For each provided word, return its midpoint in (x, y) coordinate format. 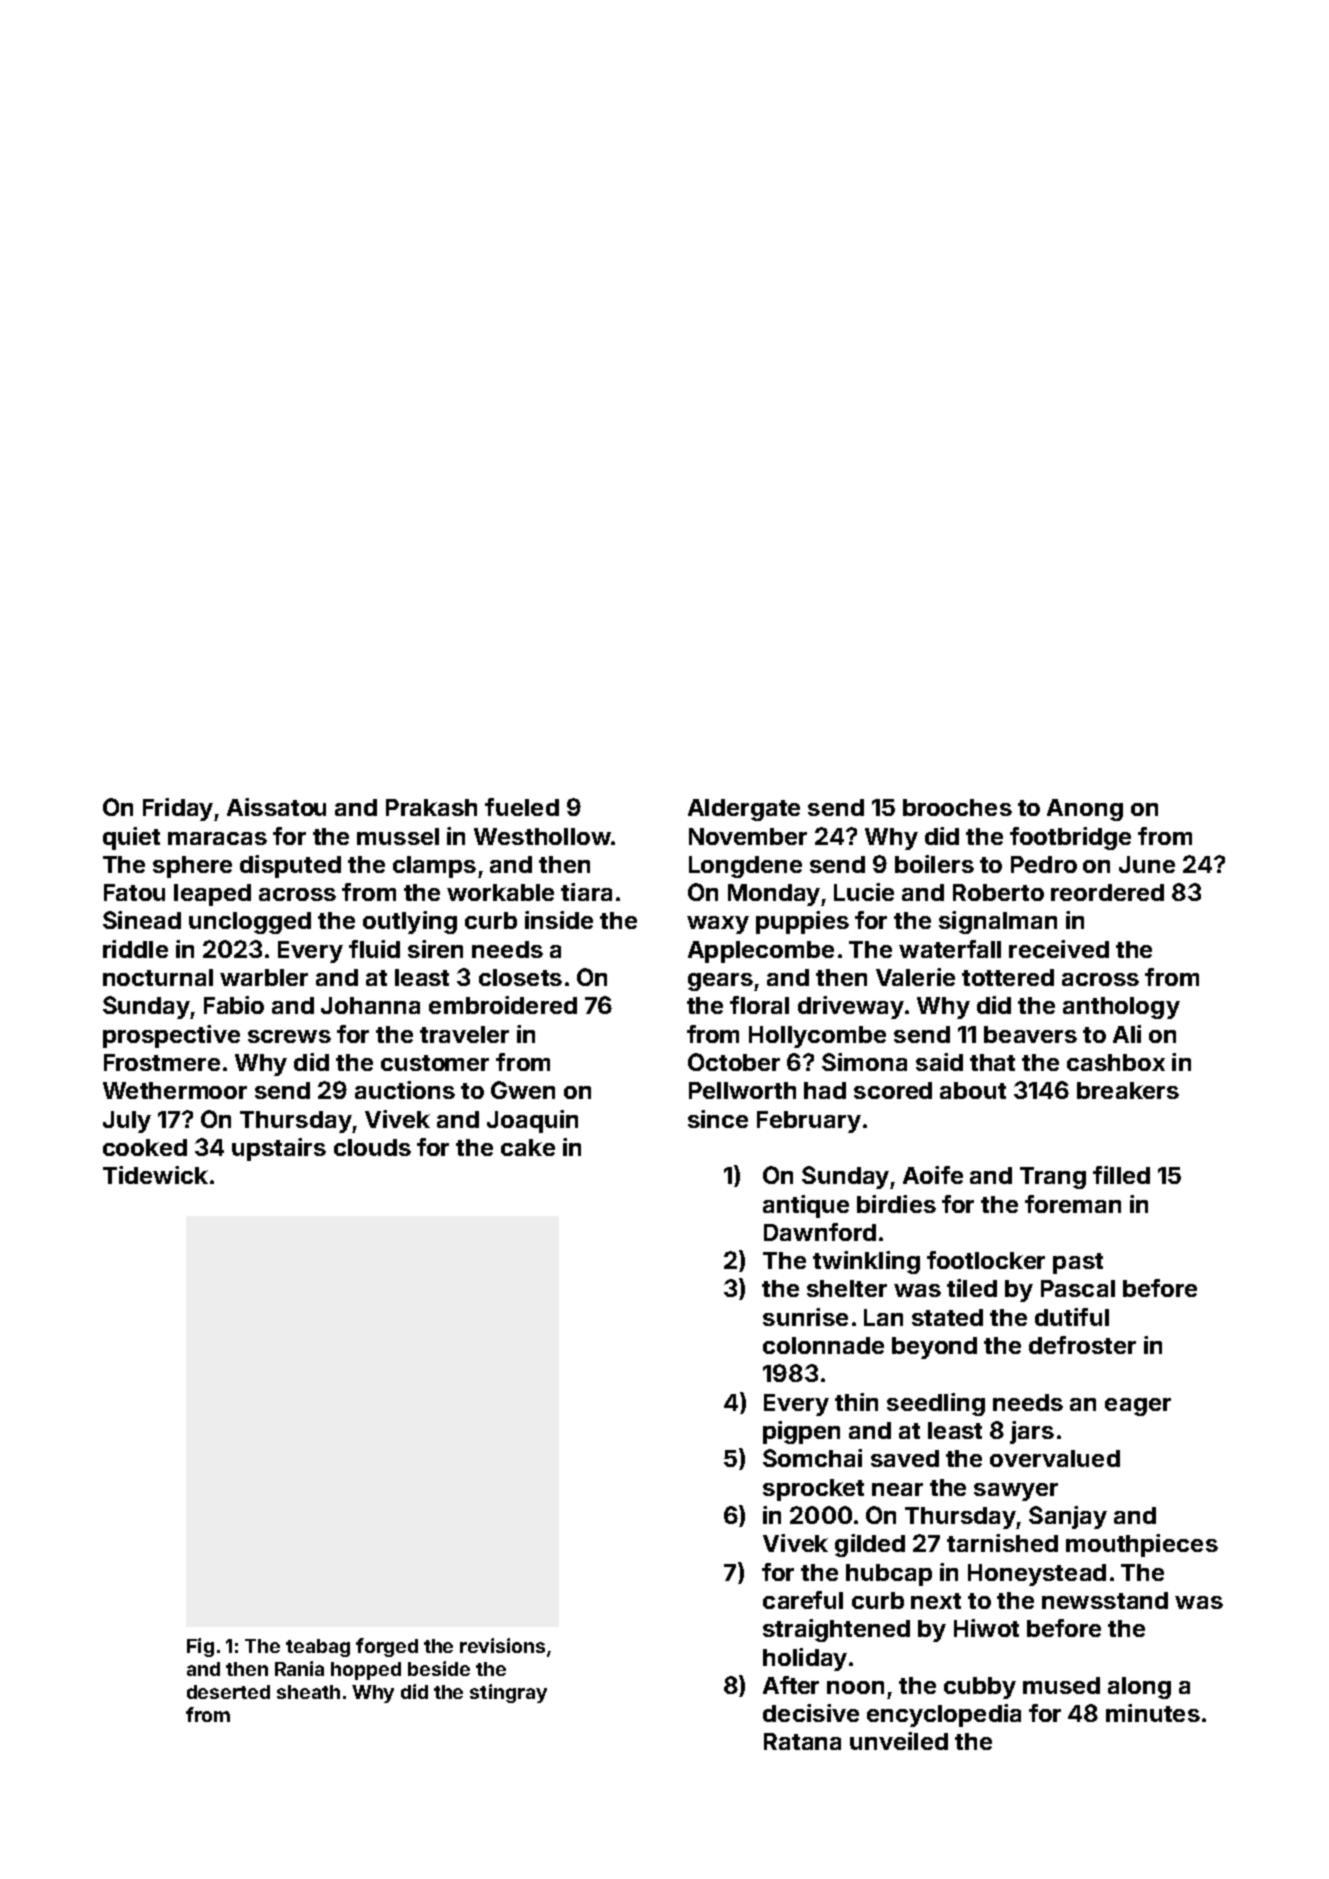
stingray (508, 1693)
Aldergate (744, 810)
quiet (131, 838)
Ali (1127, 1034)
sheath (308, 1692)
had (825, 1090)
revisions (502, 1645)
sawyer (1016, 1492)
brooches (957, 807)
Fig (200, 1647)
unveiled (899, 1741)
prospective (171, 1036)
